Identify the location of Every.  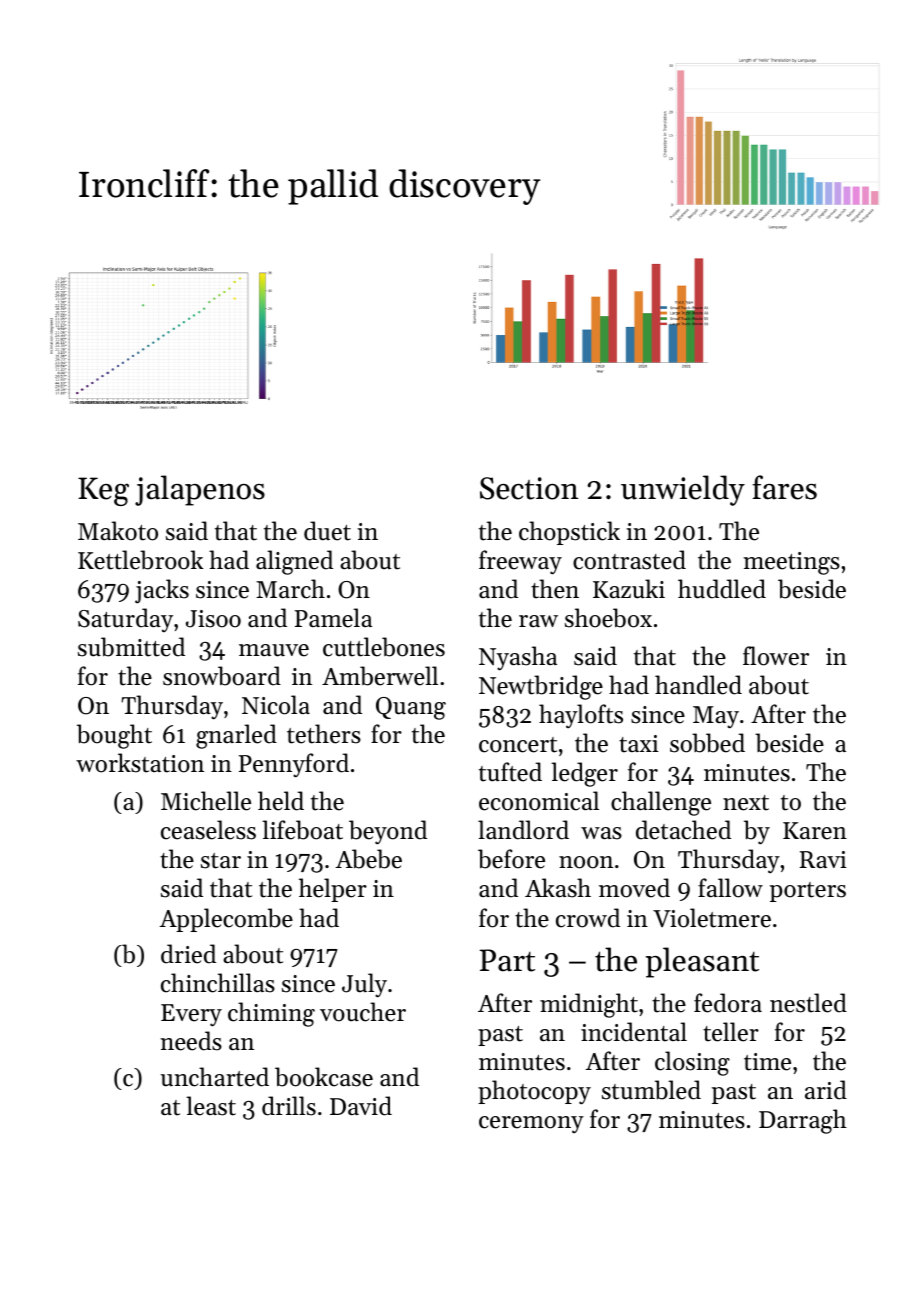
(191, 1015).
